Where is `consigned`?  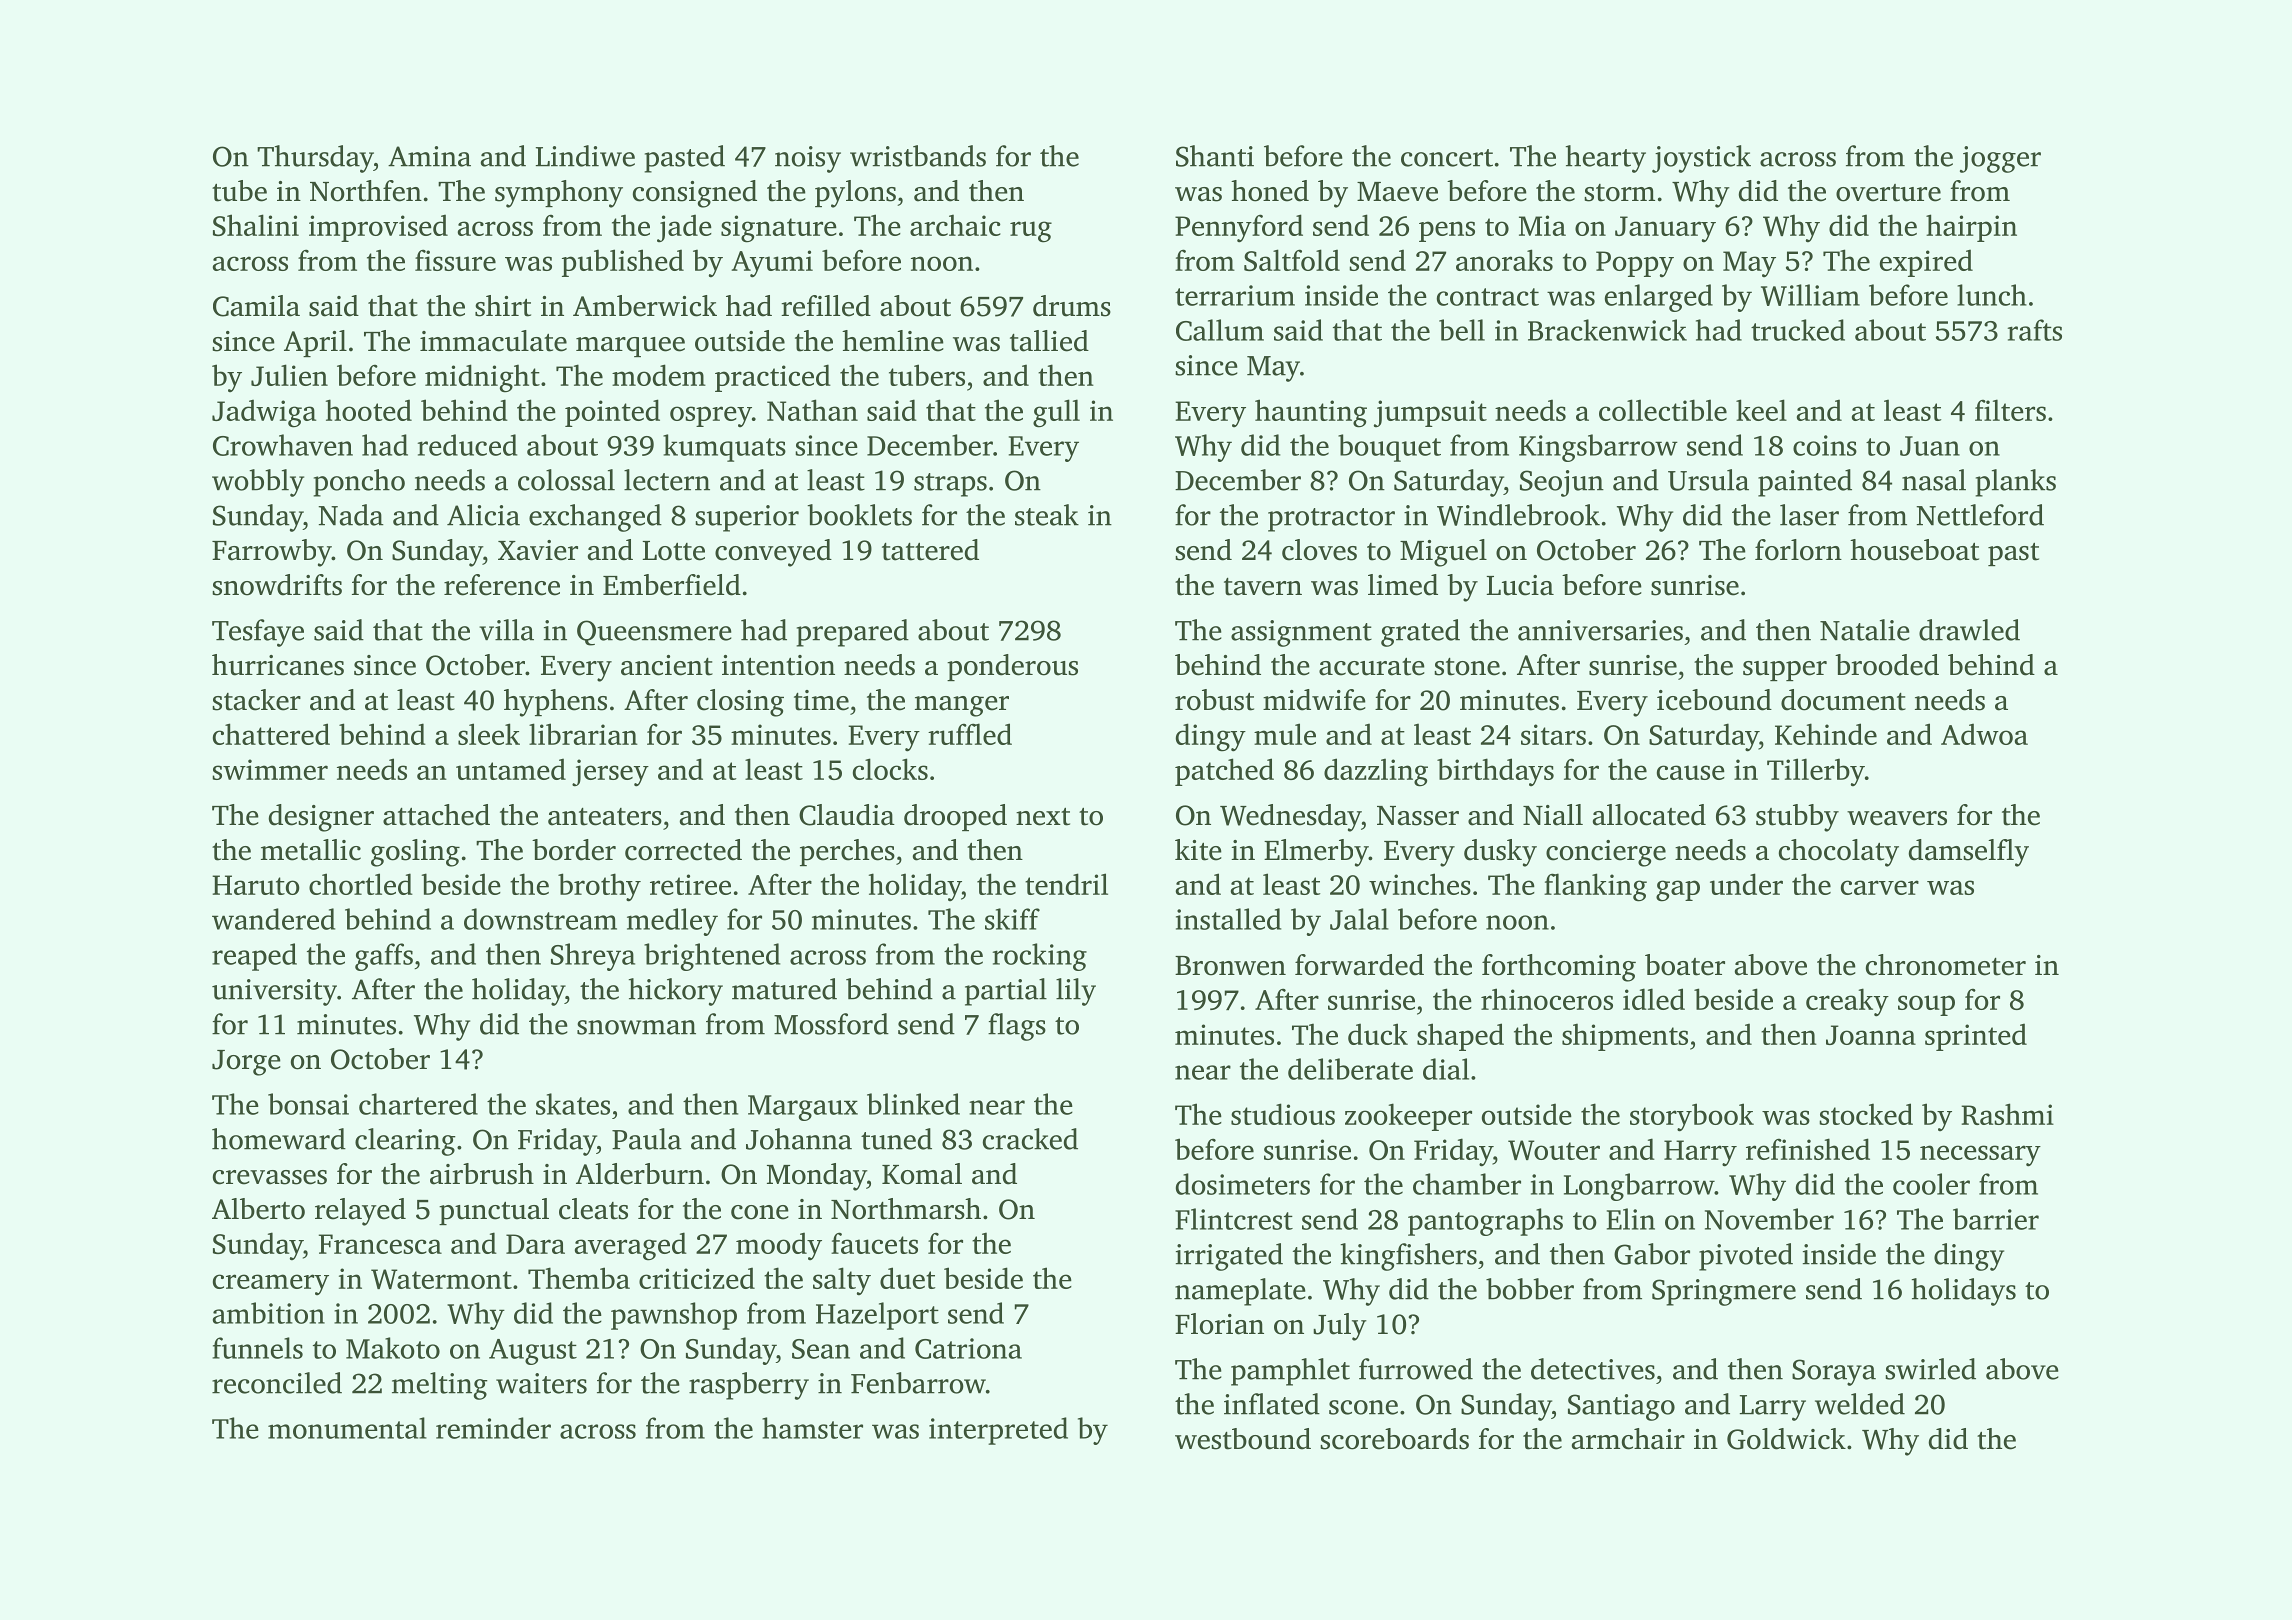 consigned is located at coordinates (695, 194).
